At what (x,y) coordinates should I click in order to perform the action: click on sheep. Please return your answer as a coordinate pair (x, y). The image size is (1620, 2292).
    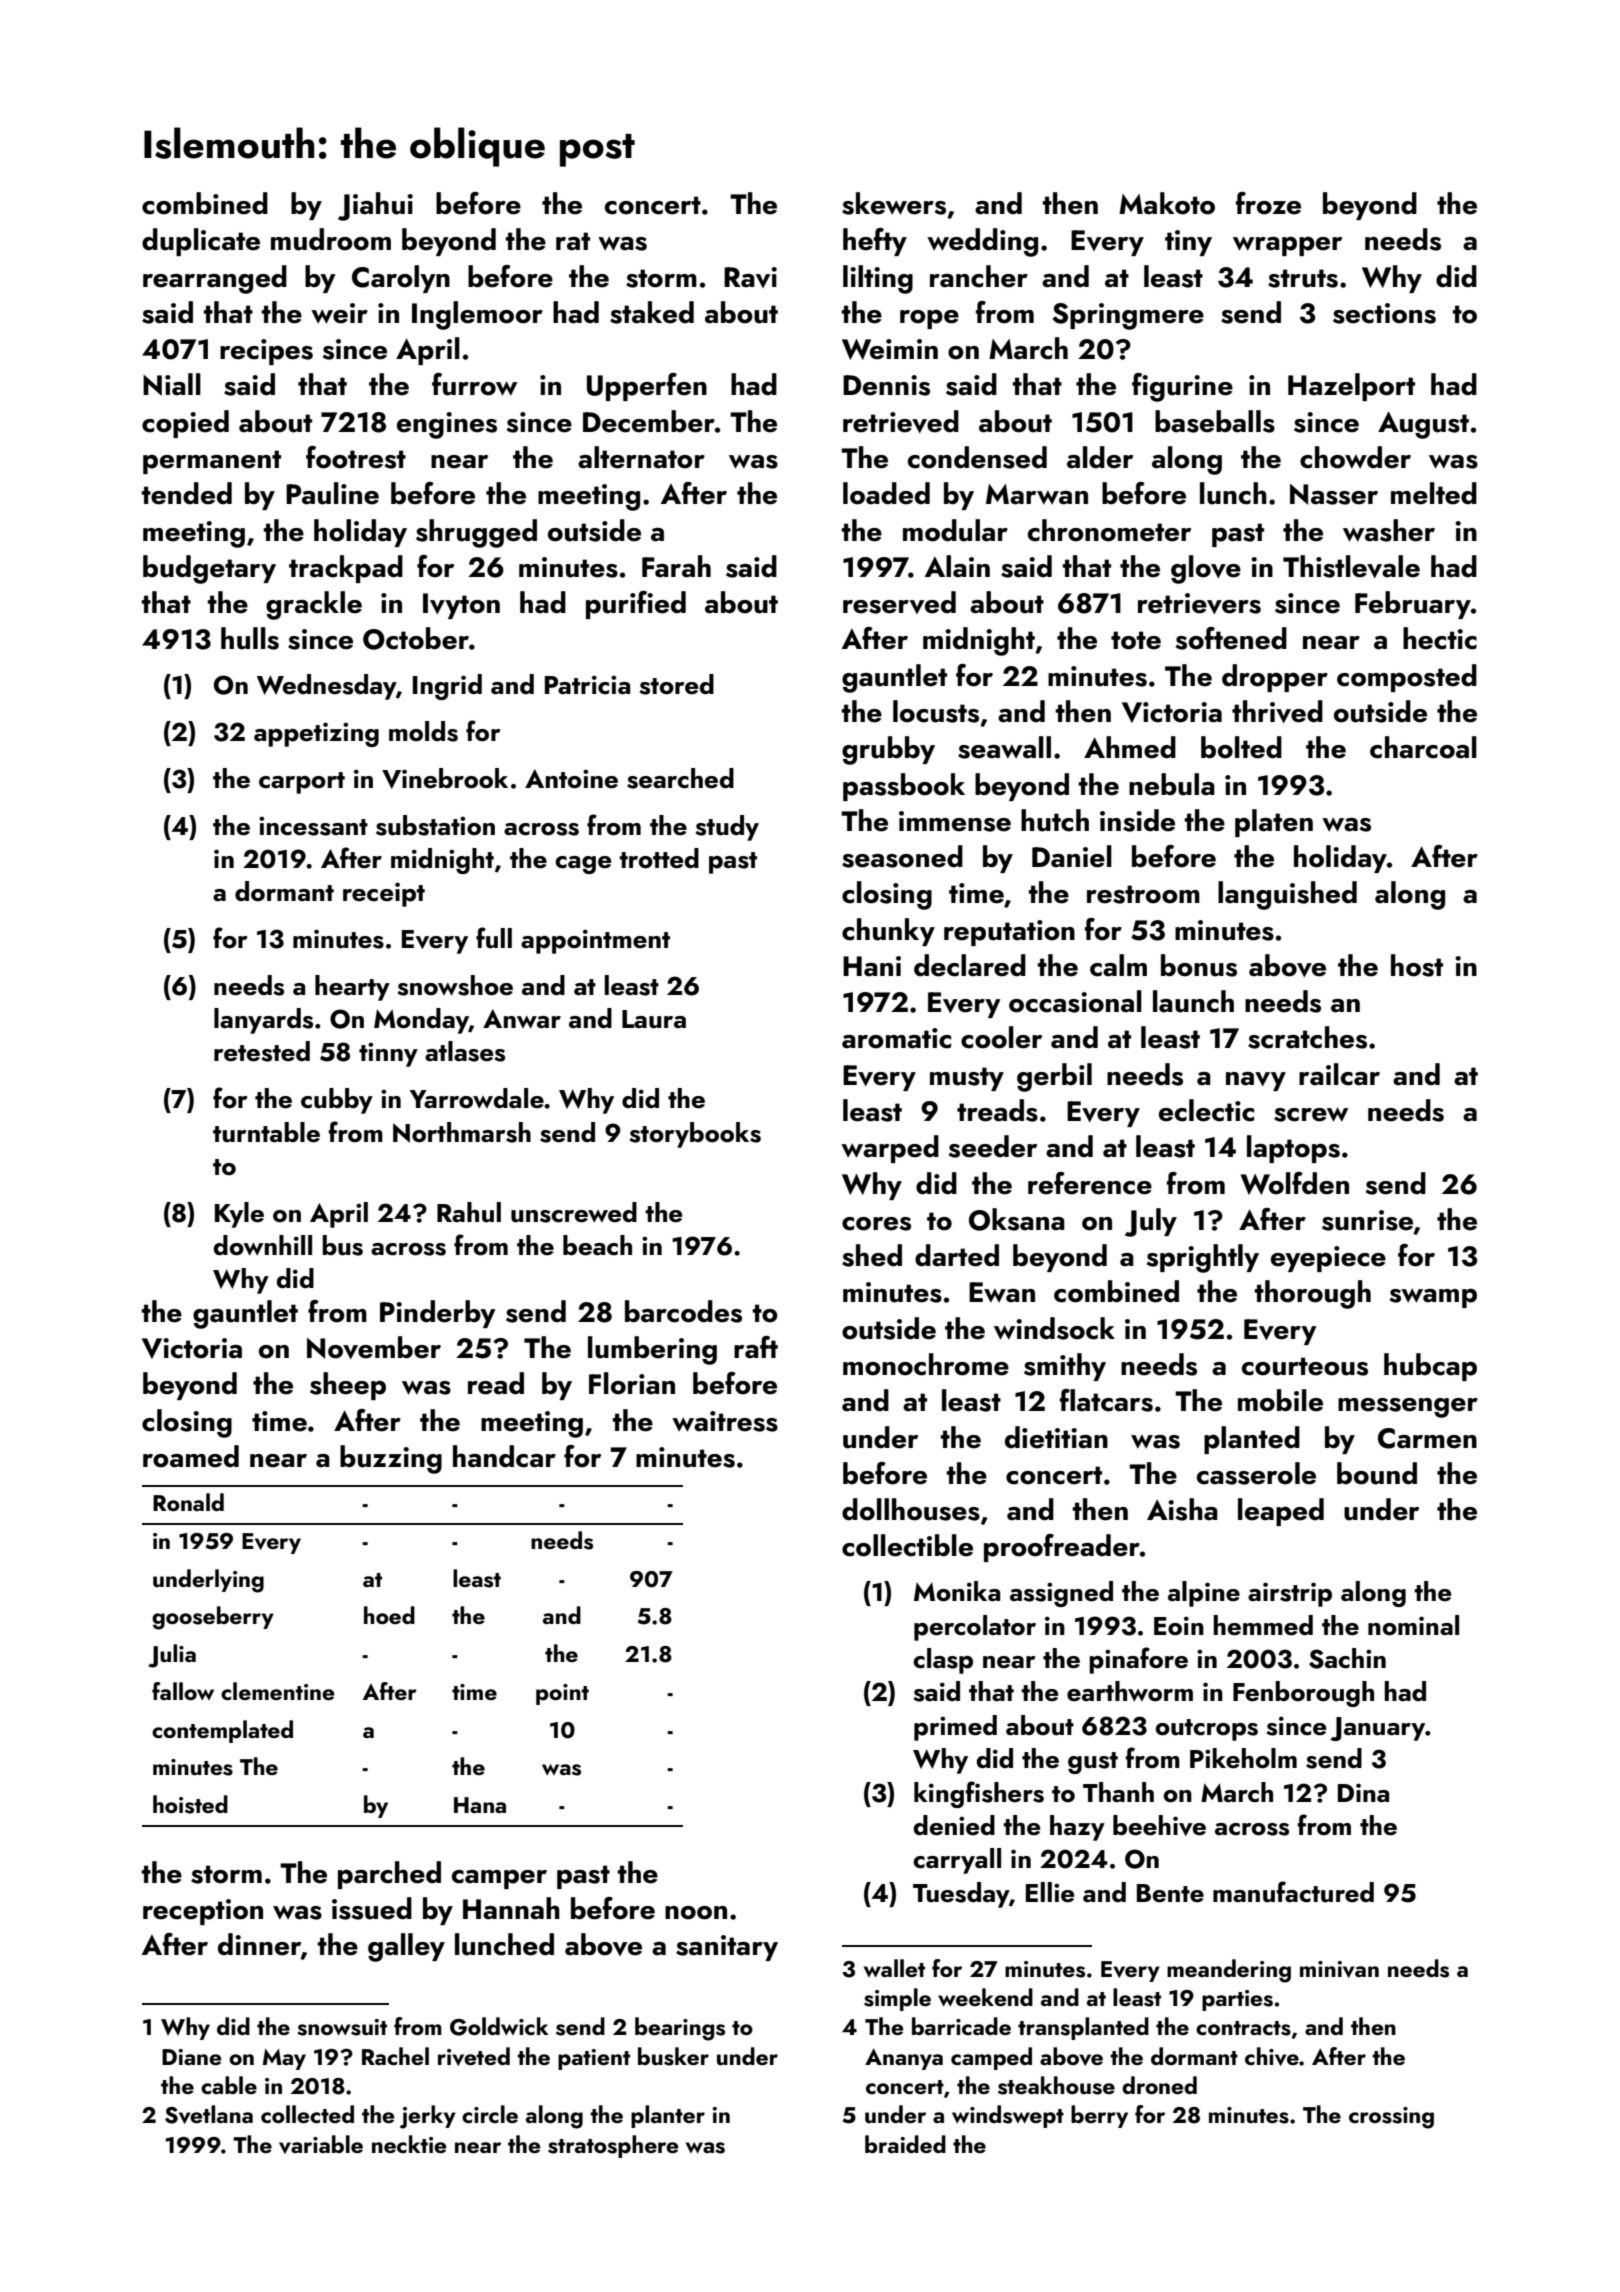
    Looking at the image, I should click on (348, 1386).
